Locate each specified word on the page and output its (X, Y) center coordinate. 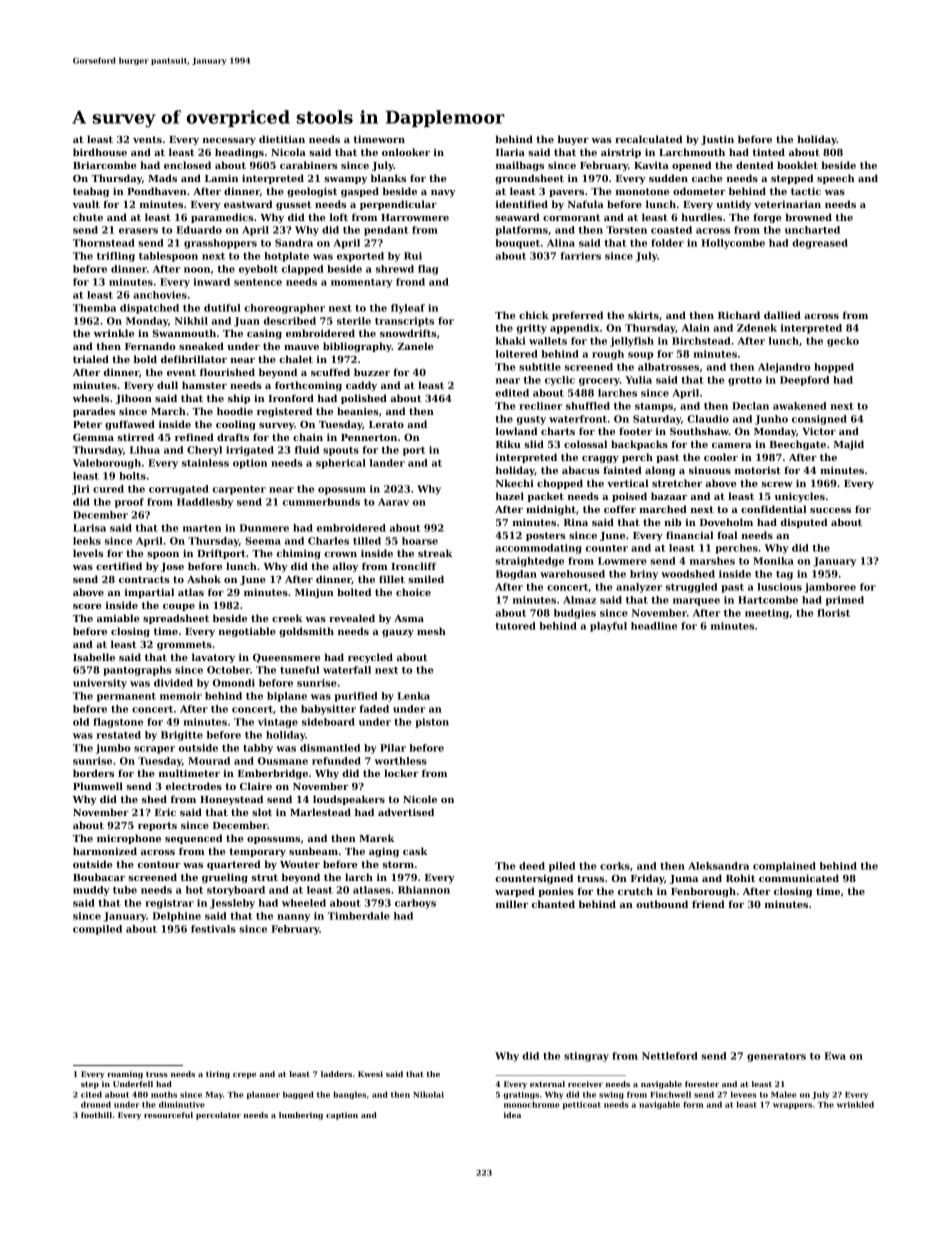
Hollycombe (733, 244)
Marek (376, 838)
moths (164, 1094)
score (87, 606)
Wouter (300, 864)
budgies (575, 614)
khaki (511, 341)
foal (727, 535)
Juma (683, 879)
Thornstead (104, 243)
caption (342, 1116)
